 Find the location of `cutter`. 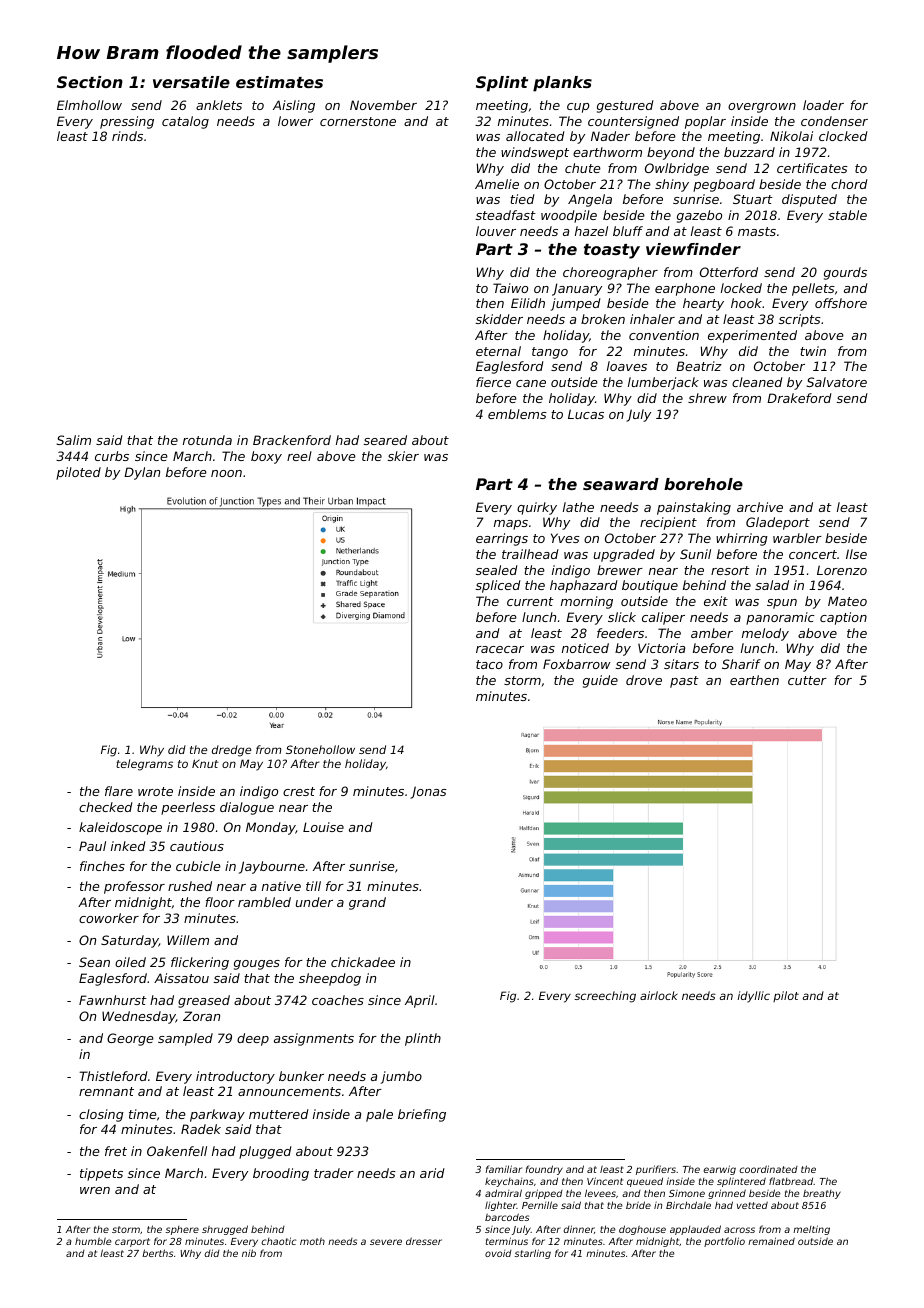

cutter is located at coordinates (807, 680).
